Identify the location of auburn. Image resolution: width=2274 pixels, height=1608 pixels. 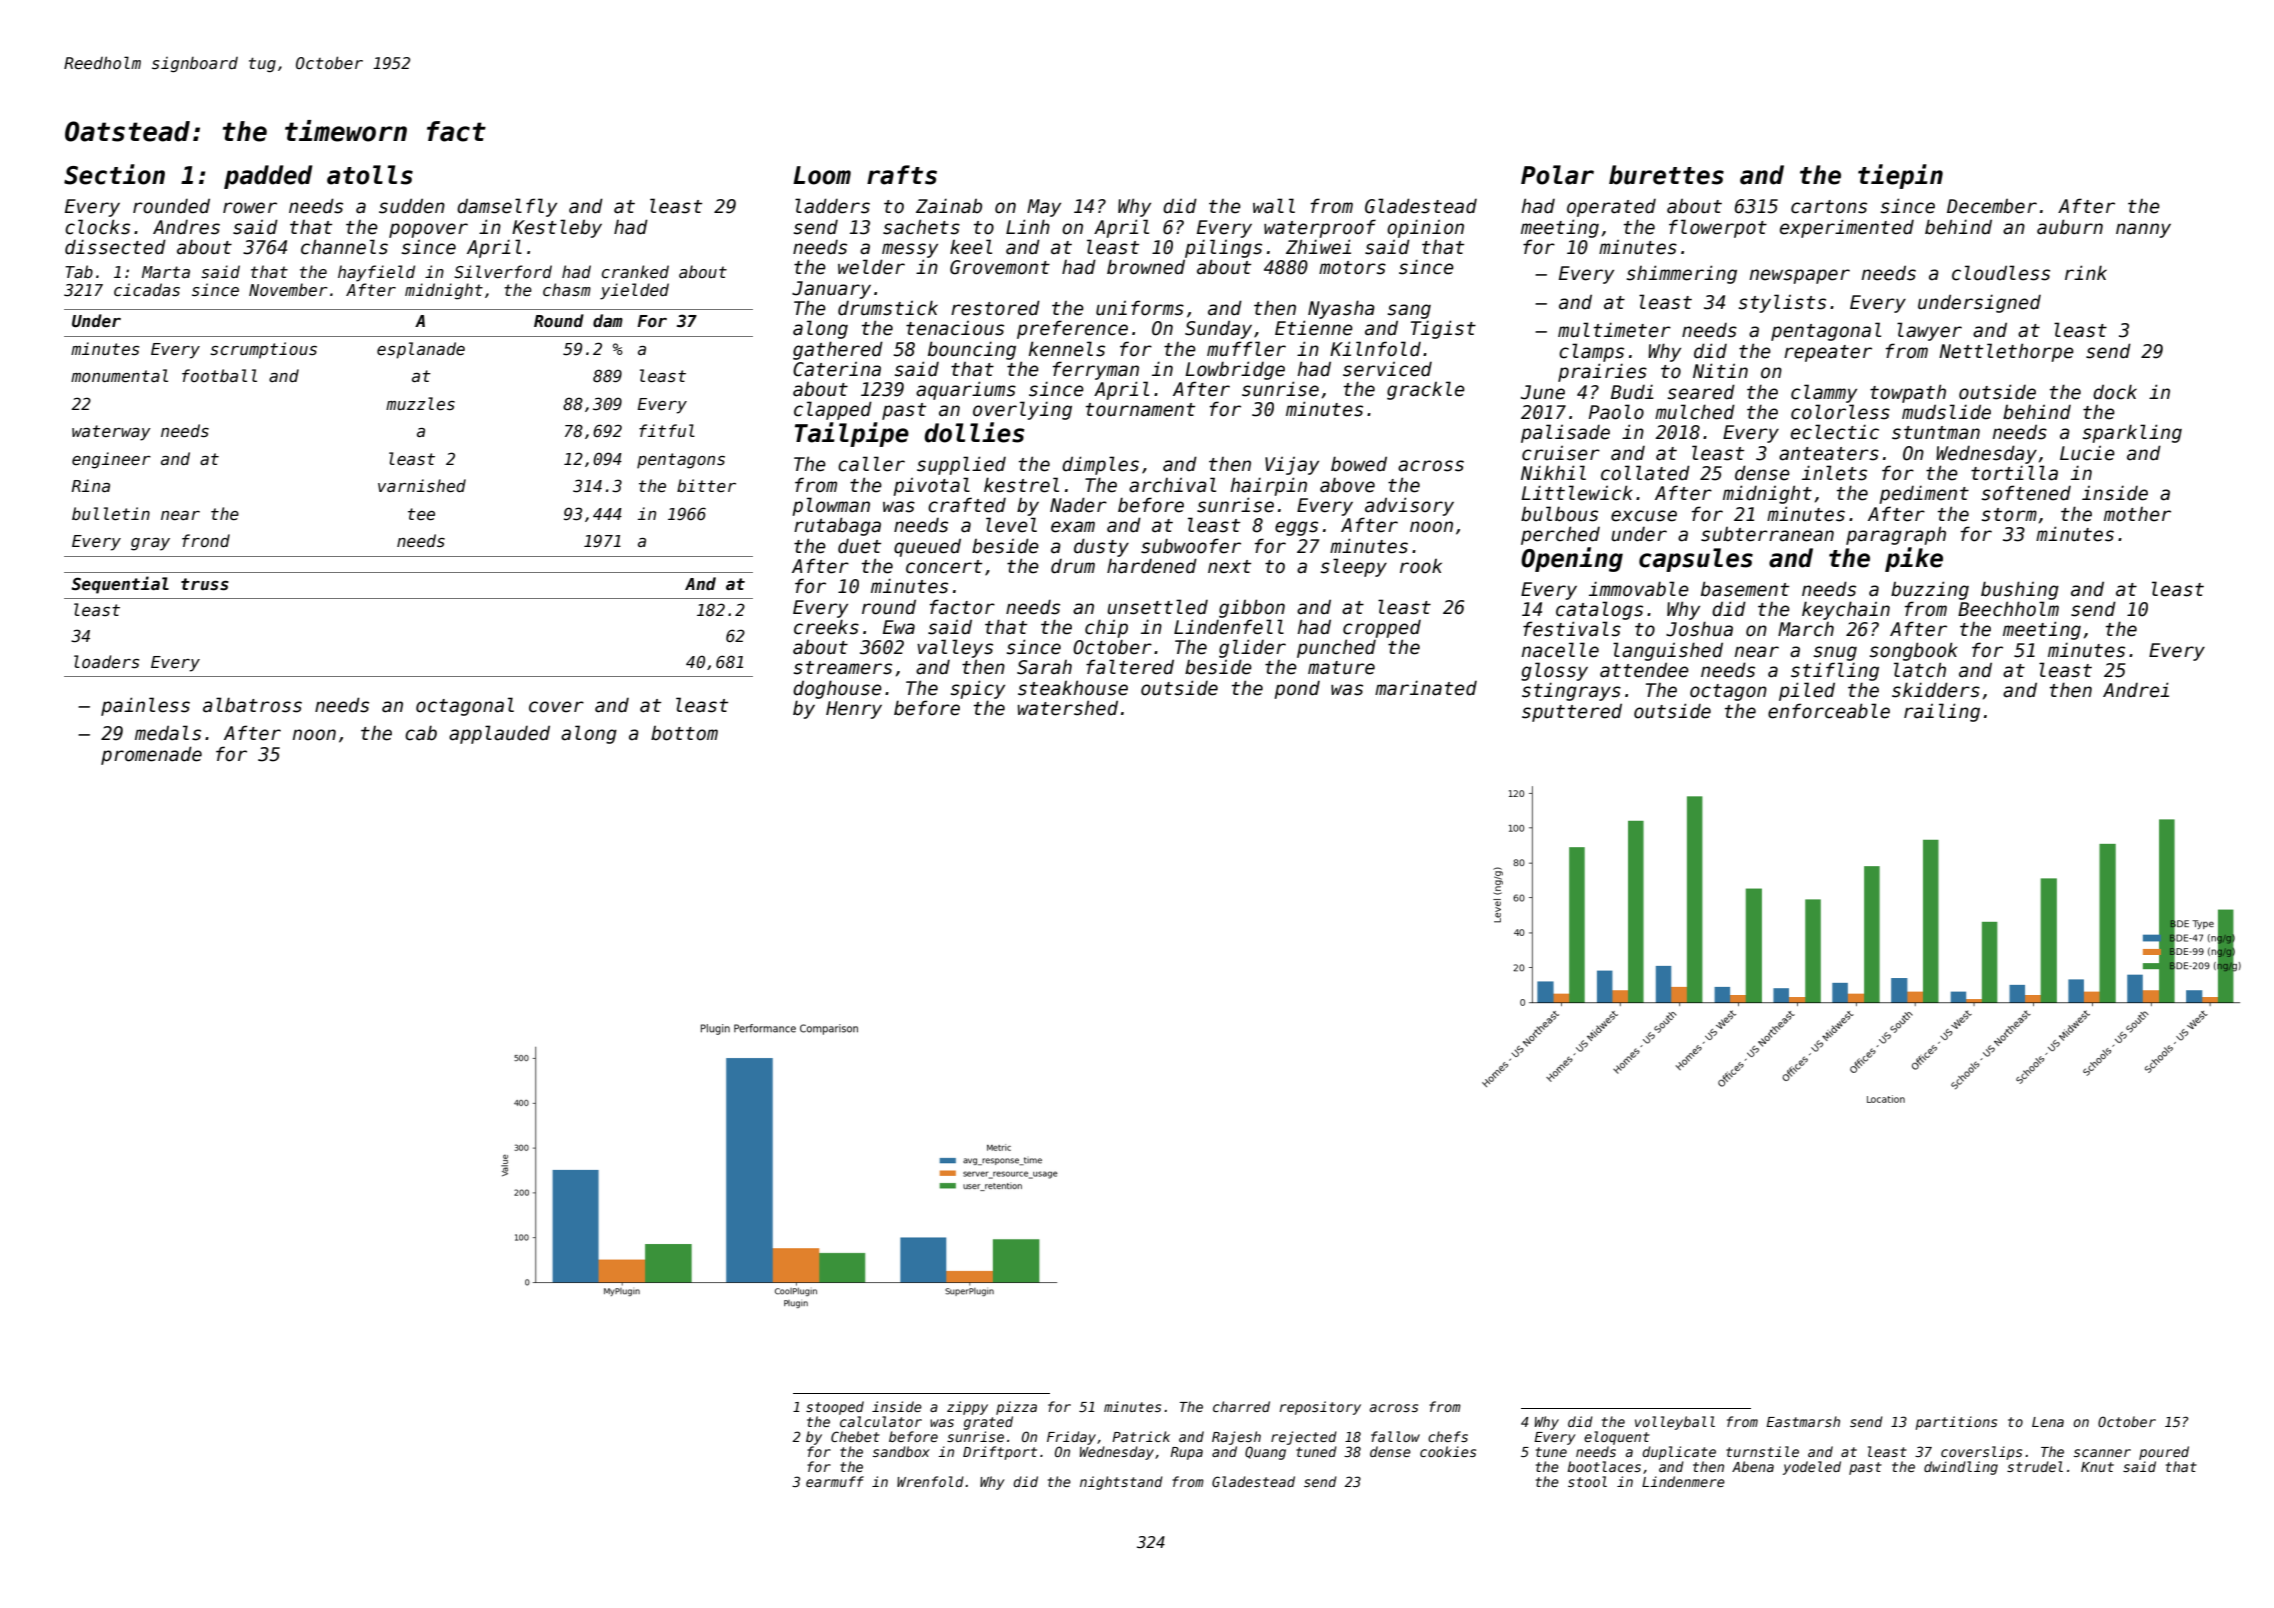
(2070, 227).
